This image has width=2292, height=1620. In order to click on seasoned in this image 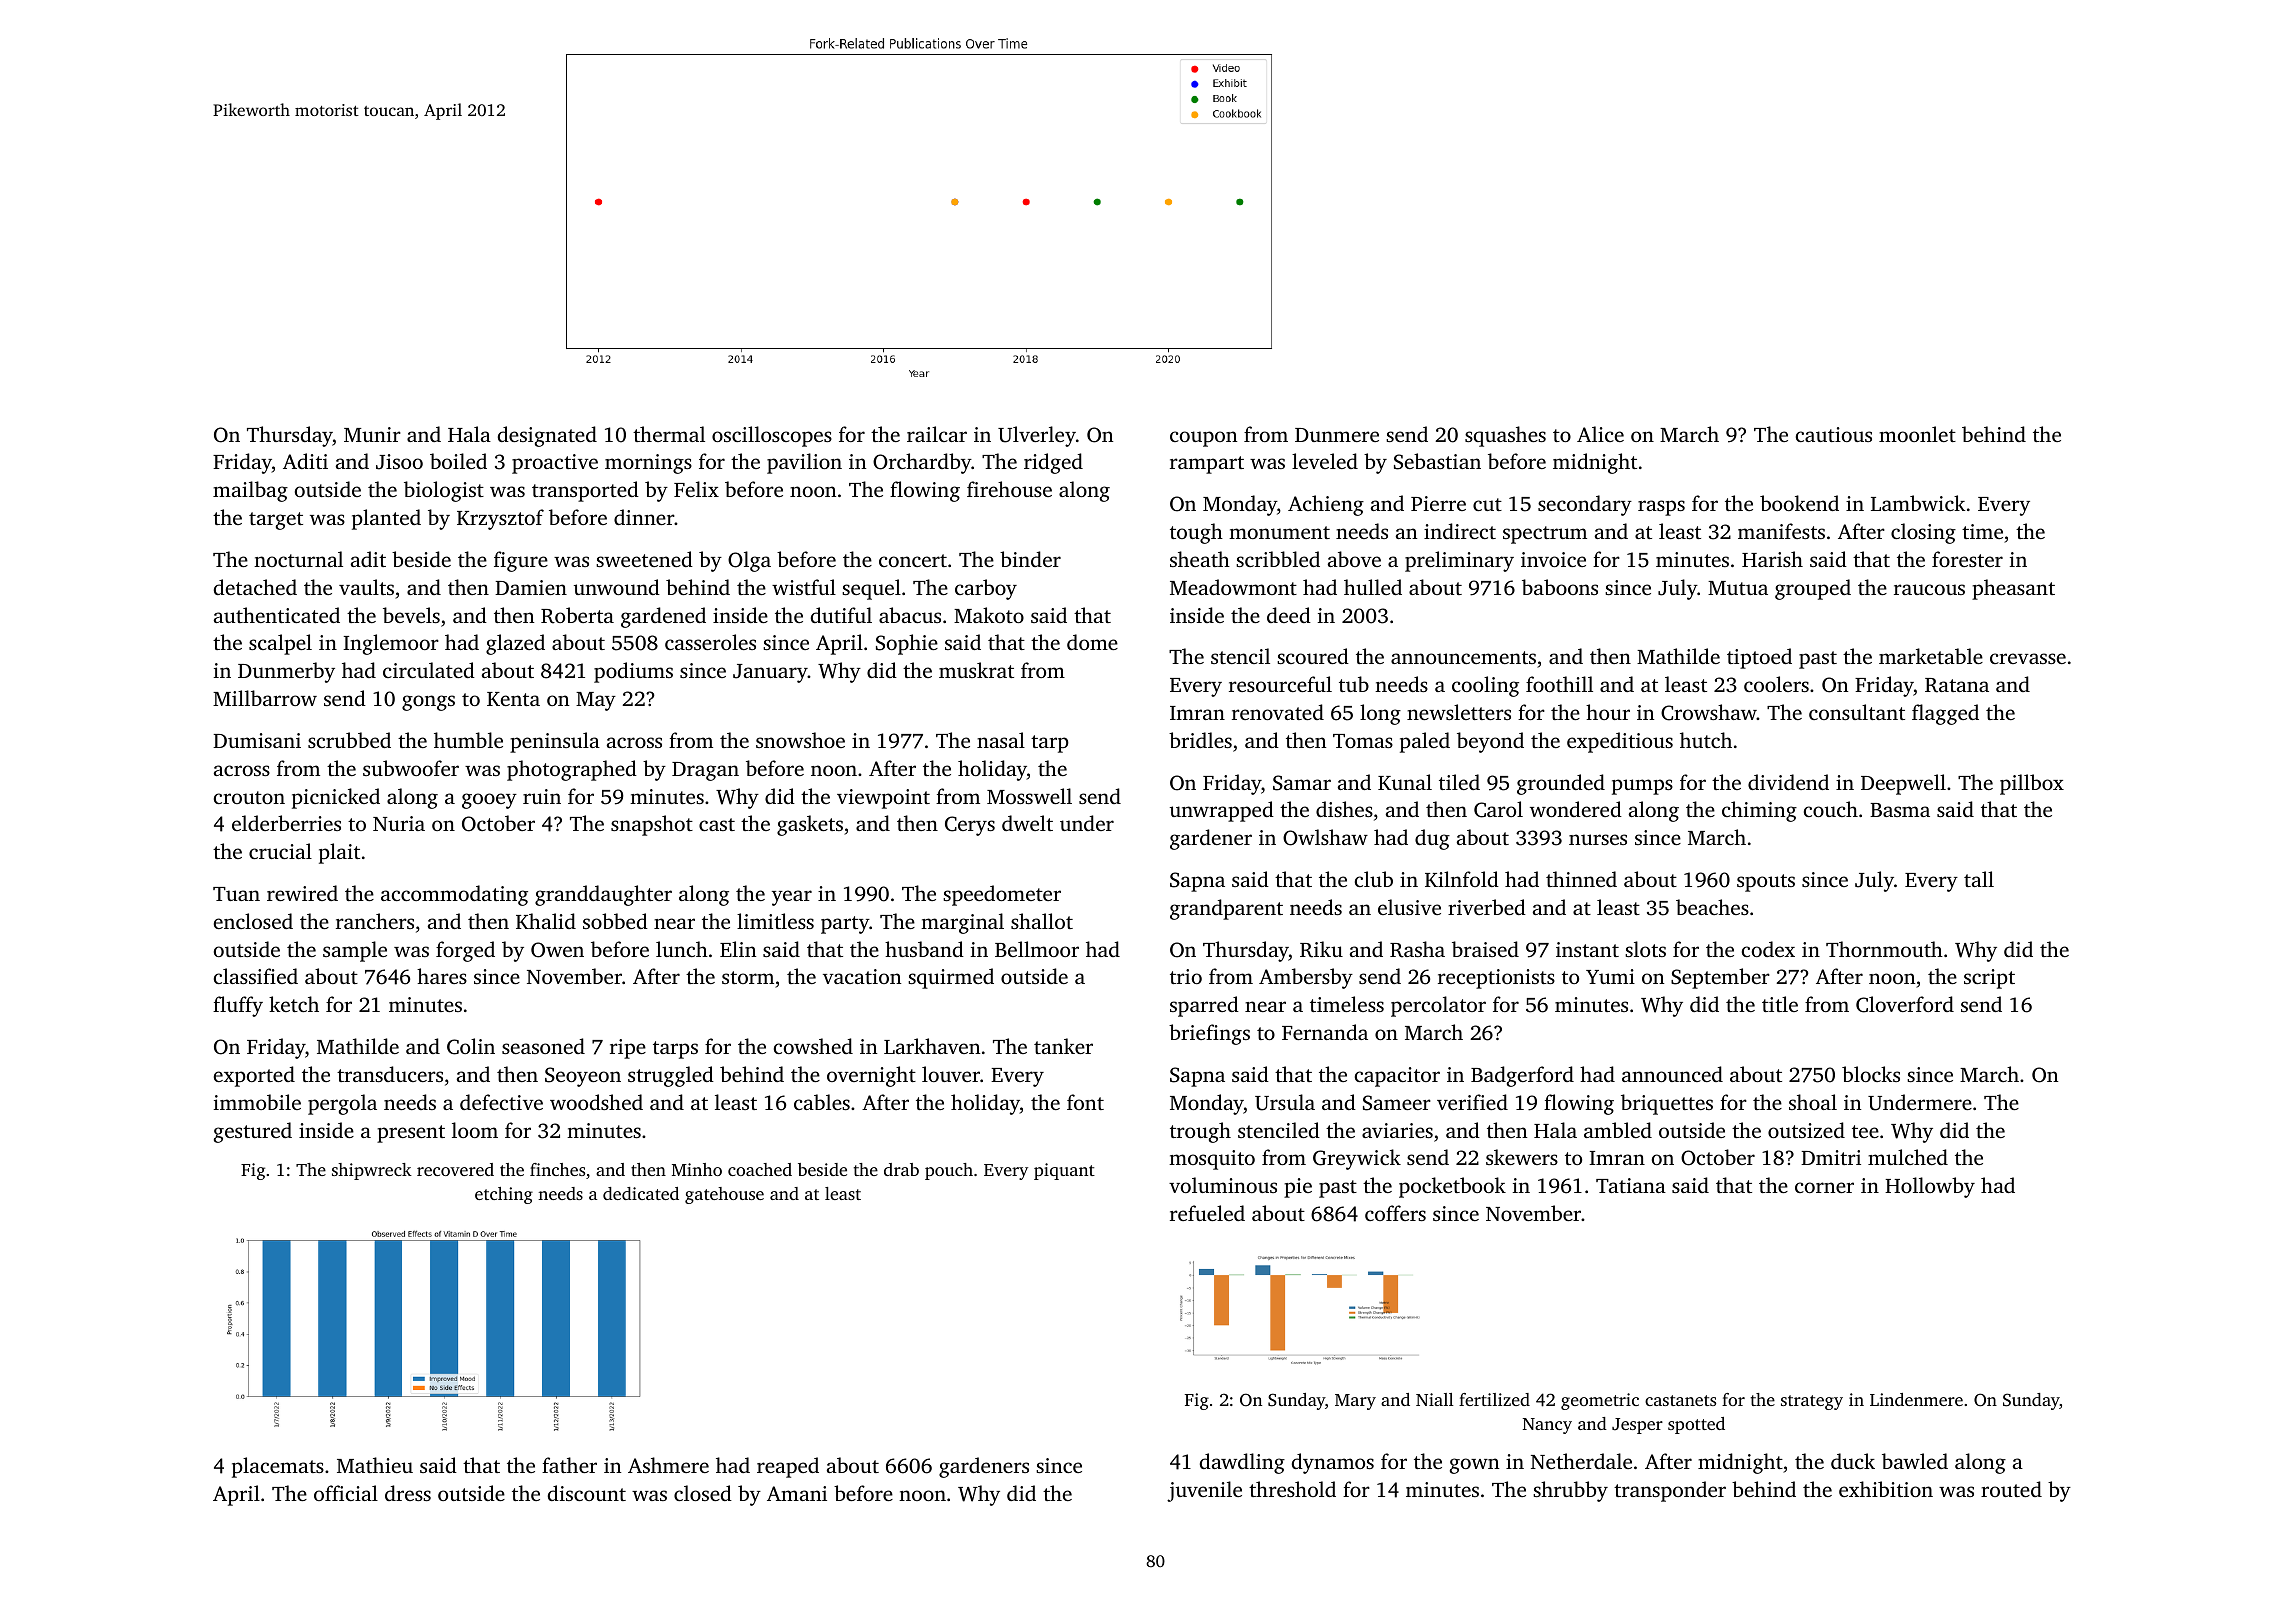, I will do `click(543, 1046)`.
